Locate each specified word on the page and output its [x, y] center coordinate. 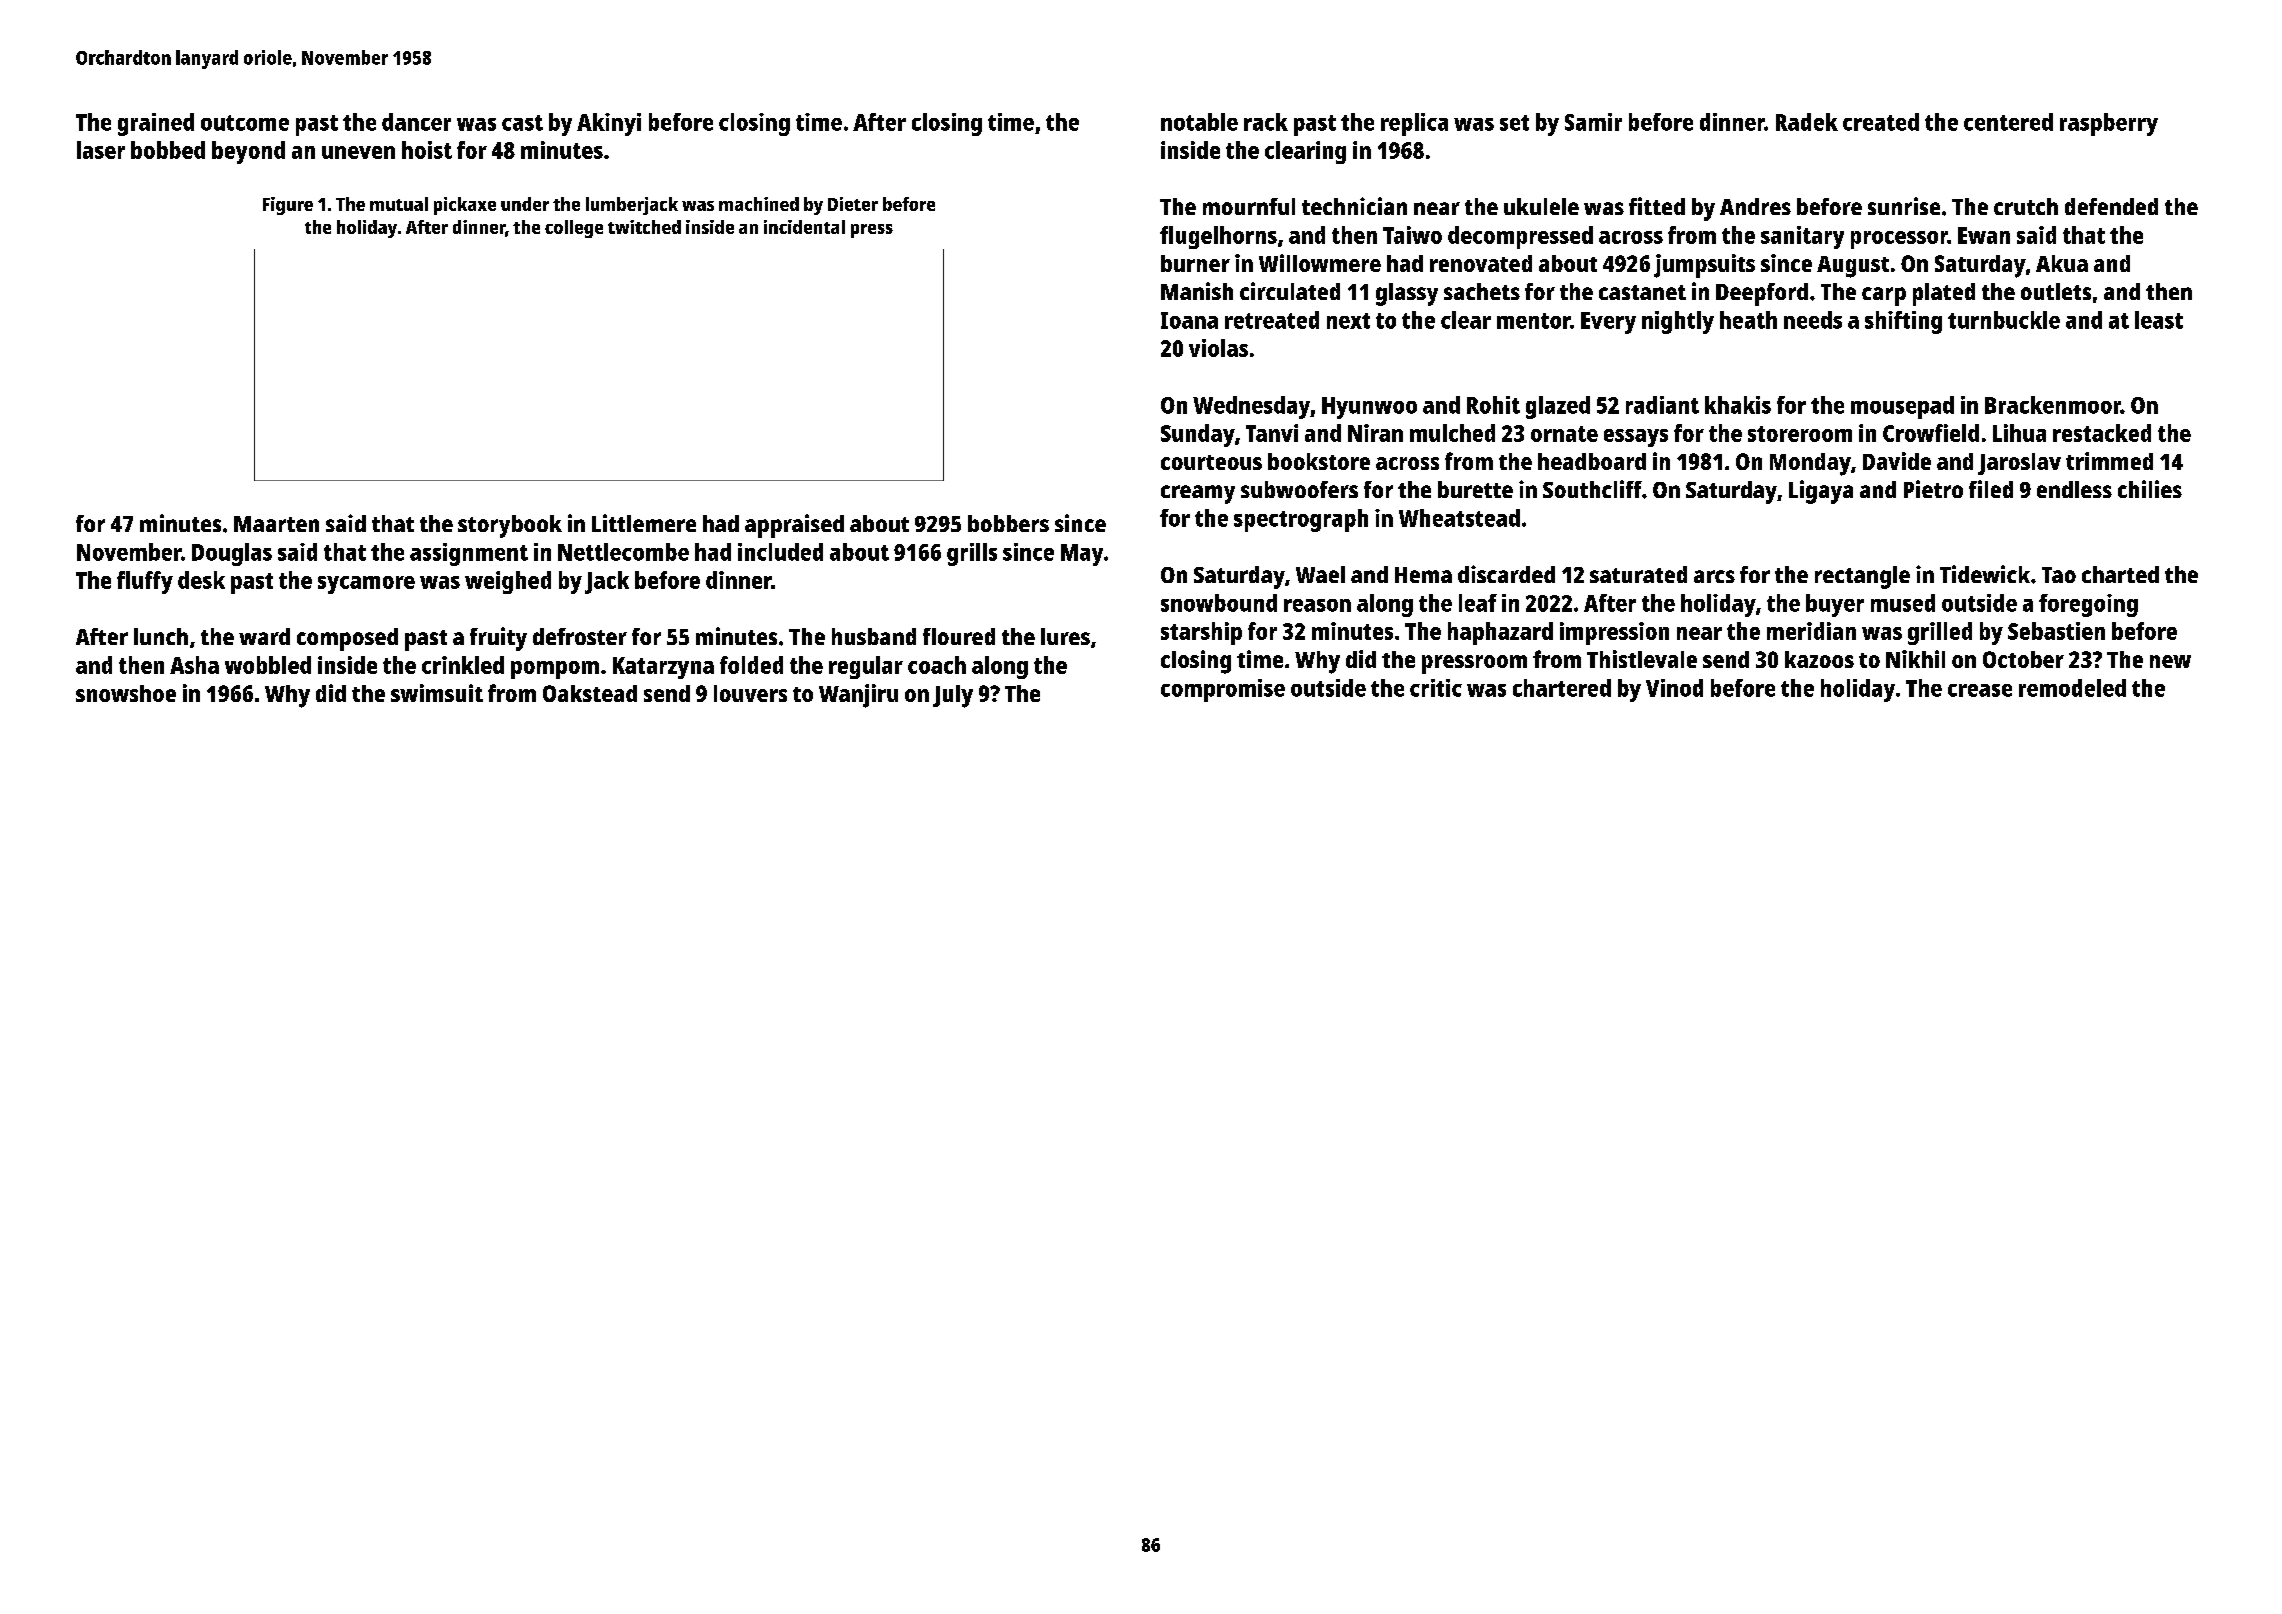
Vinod [1674, 688]
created [1881, 122]
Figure [288, 206]
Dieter [853, 204]
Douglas [232, 554]
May [1082, 555]
